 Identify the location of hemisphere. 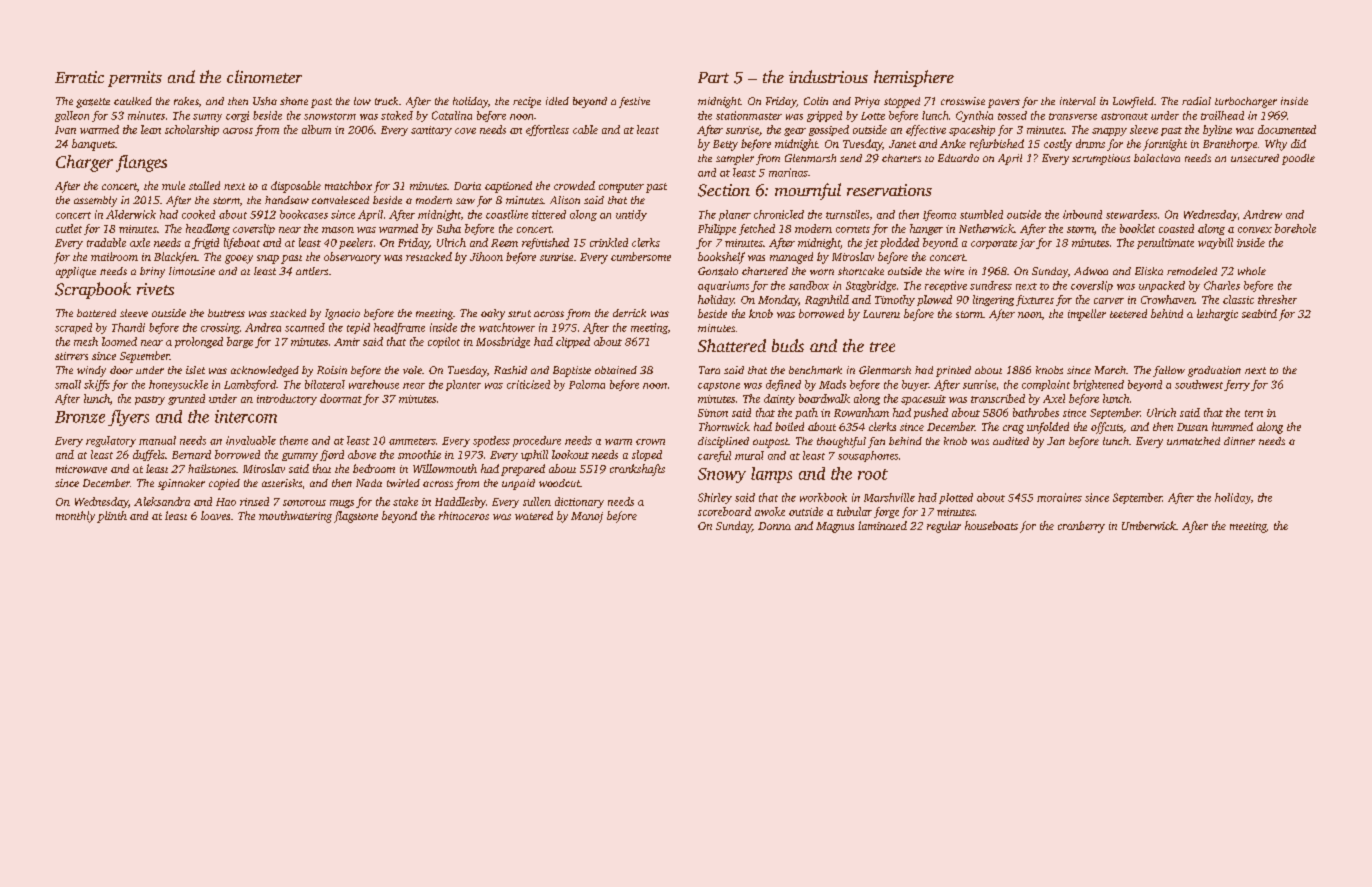
(914, 78).
